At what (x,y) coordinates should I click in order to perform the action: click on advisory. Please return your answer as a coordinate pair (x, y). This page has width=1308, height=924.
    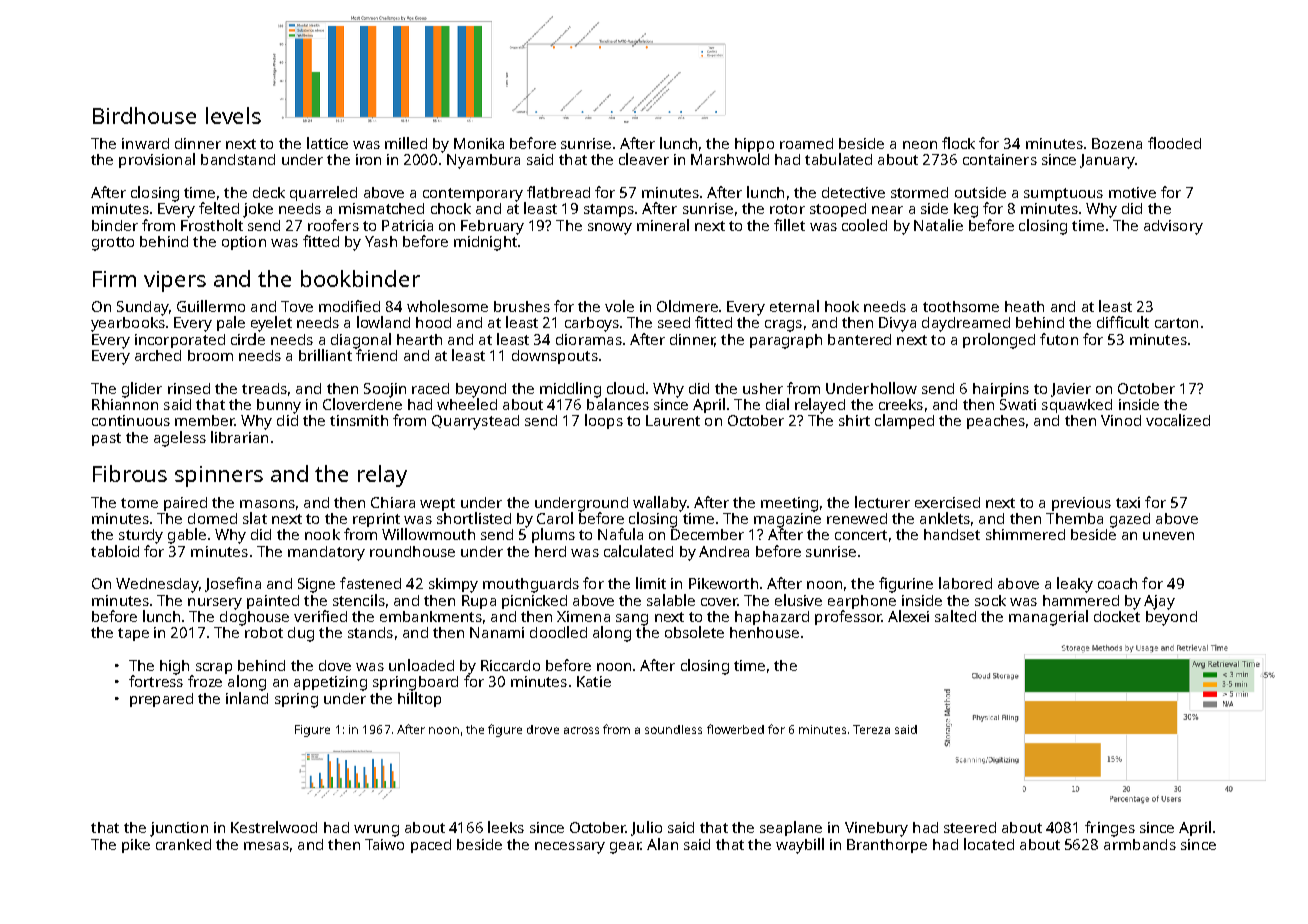
    Looking at the image, I should click on (1173, 227).
